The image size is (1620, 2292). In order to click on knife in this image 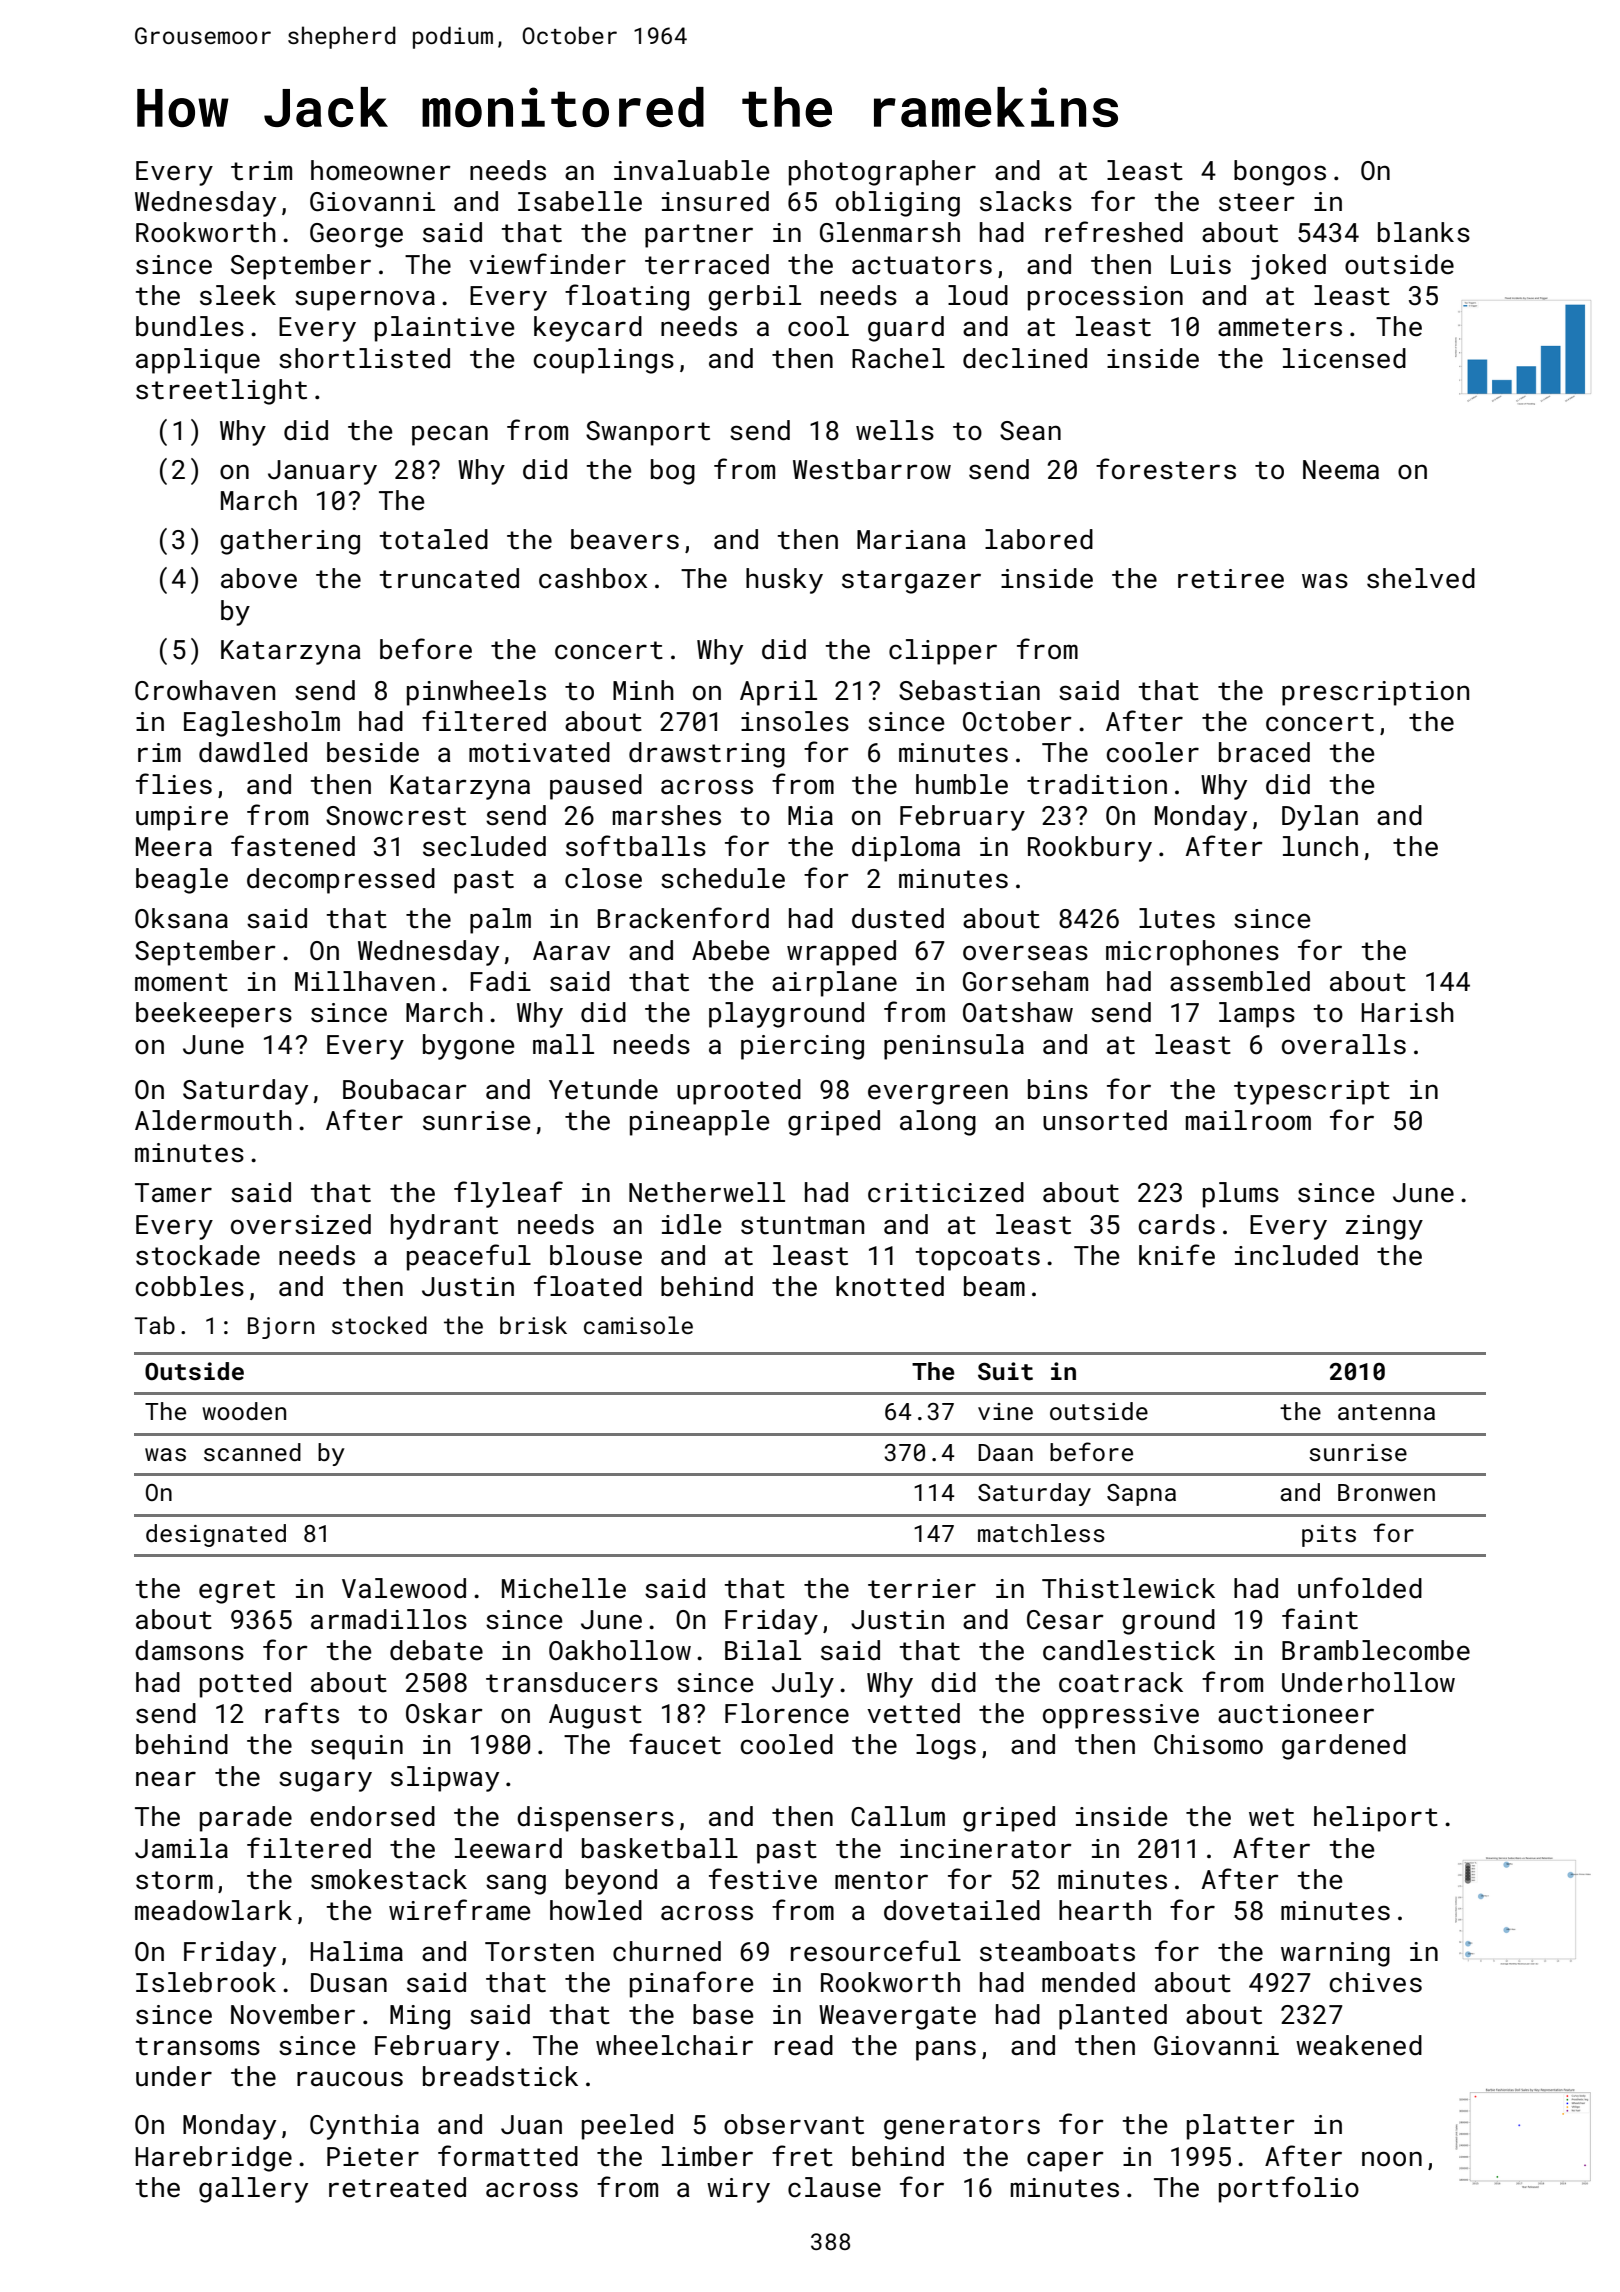, I will do `click(1177, 1255)`.
